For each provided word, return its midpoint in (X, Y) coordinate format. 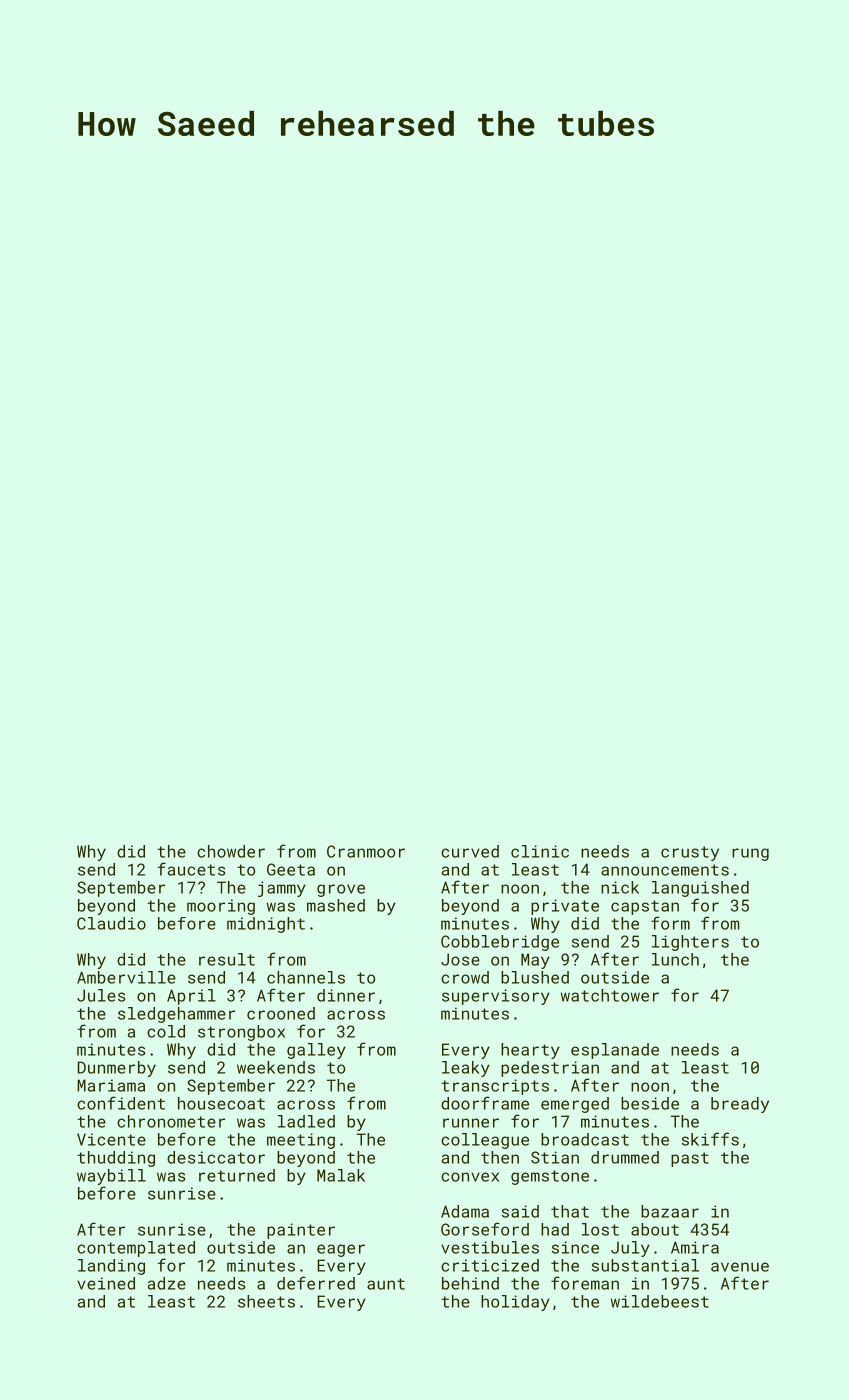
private (565, 907)
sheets (266, 1301)
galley (316, 1051)
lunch (675, 959)
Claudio (111, 923)
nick (620, 887)
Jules (101, 995)
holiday (515, 1303)
